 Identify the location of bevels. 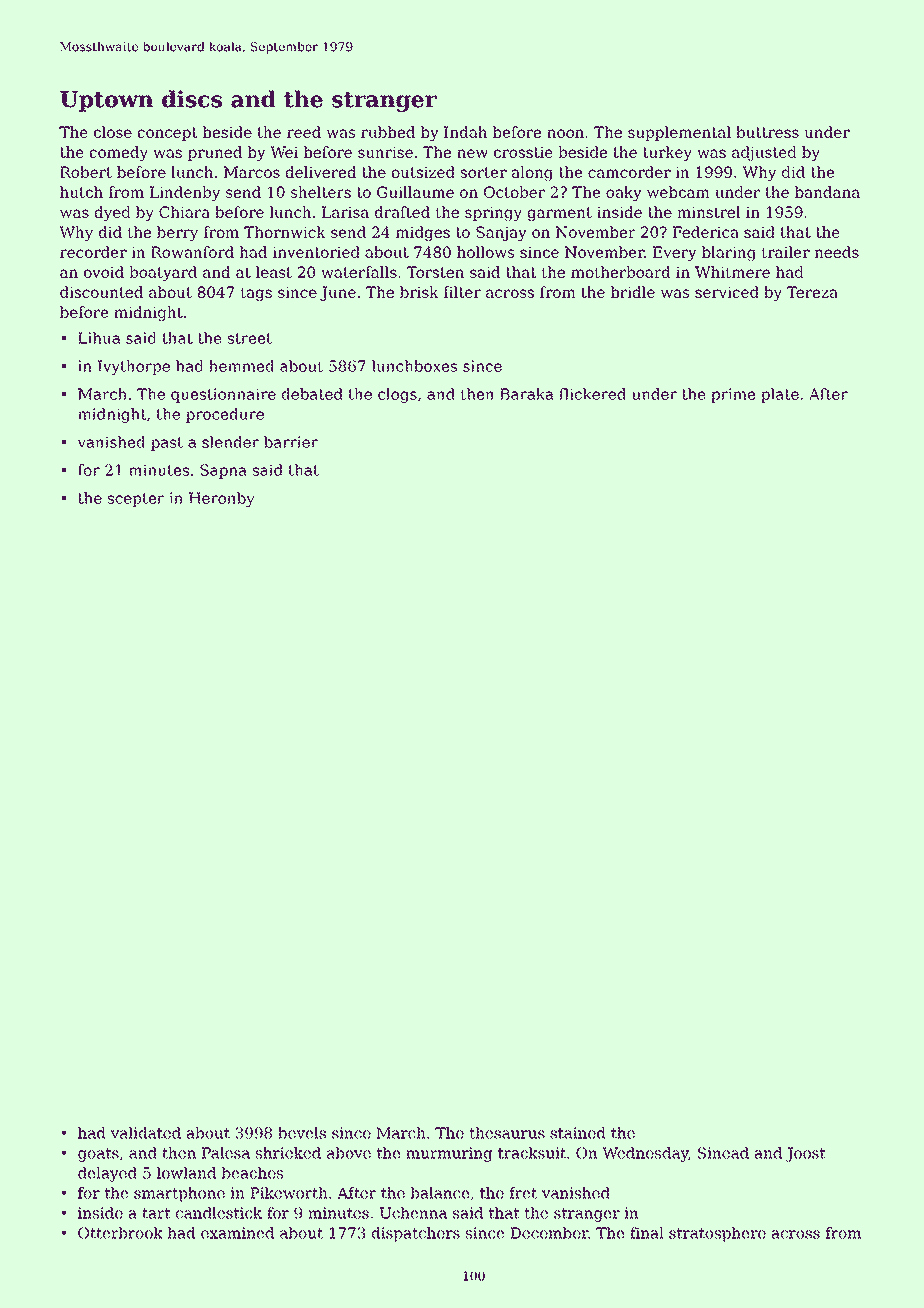
(302, 1133).
